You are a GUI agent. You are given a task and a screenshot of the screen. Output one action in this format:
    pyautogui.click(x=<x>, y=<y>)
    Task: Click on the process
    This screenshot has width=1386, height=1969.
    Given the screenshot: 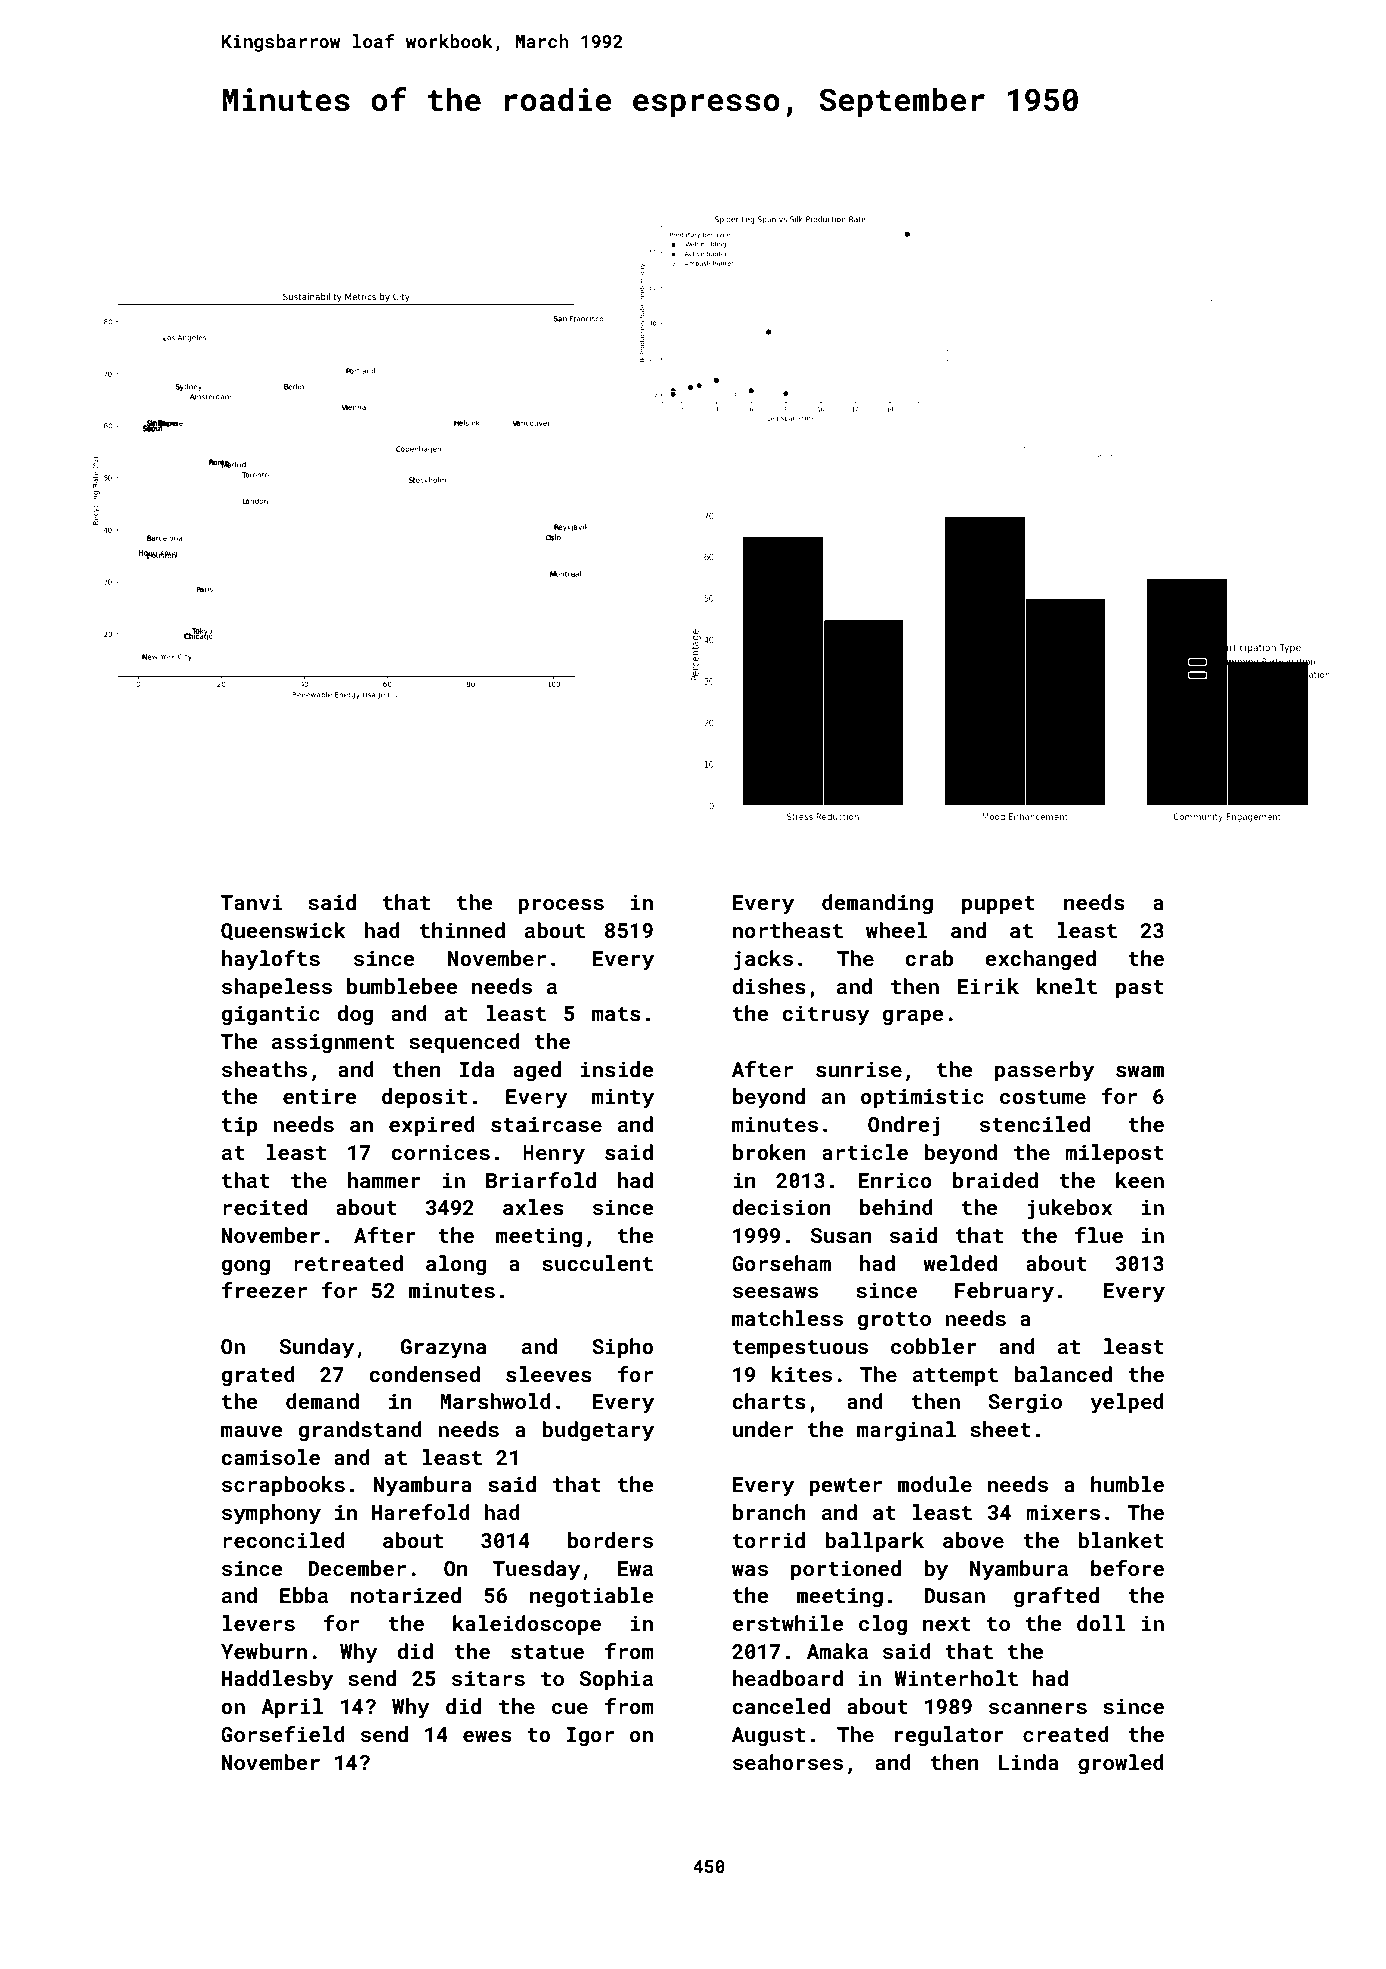 What is the action you would take?
    pyautogui.click(x=561, y=907)
